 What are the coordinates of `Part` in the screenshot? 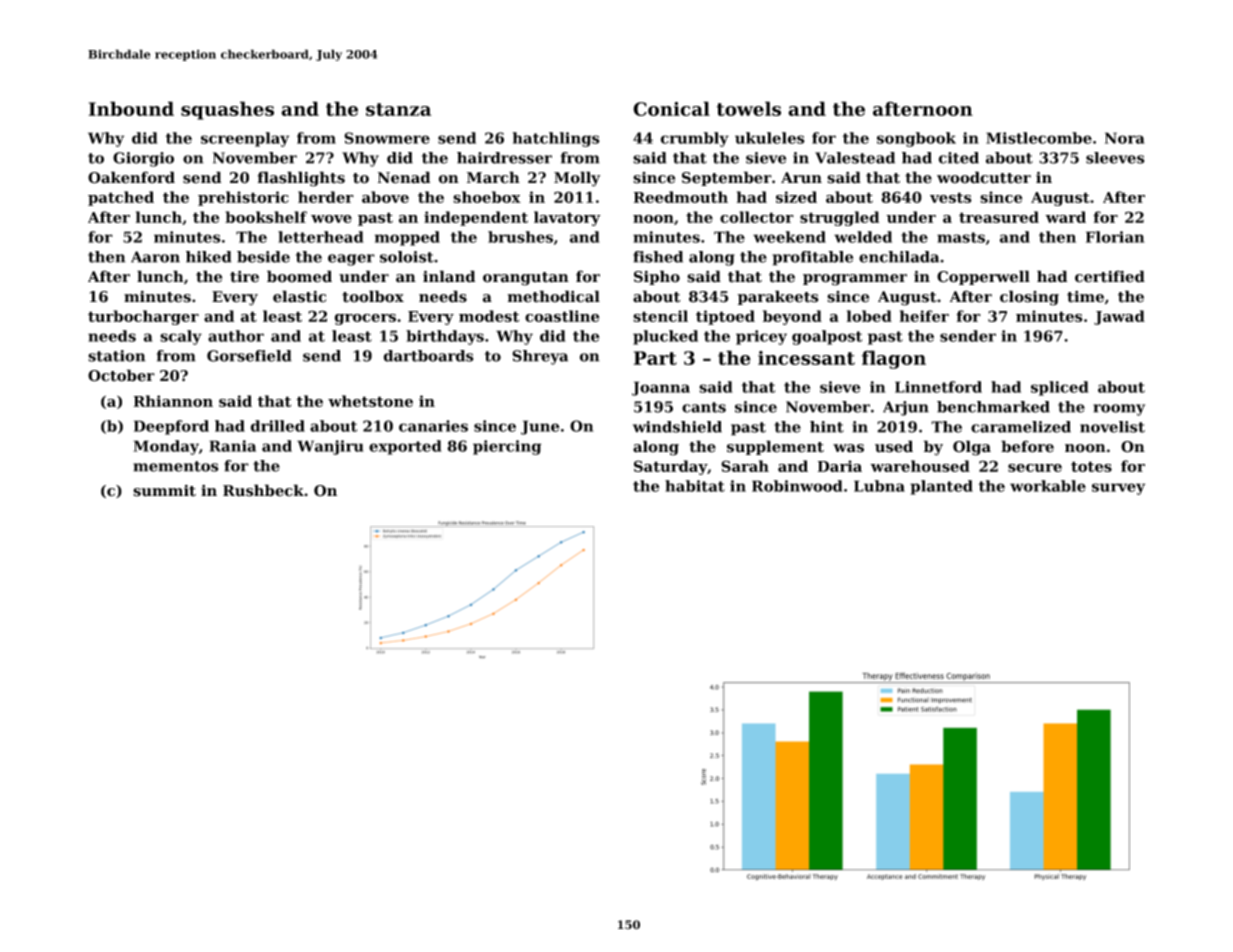 It's located at (655, 358).
